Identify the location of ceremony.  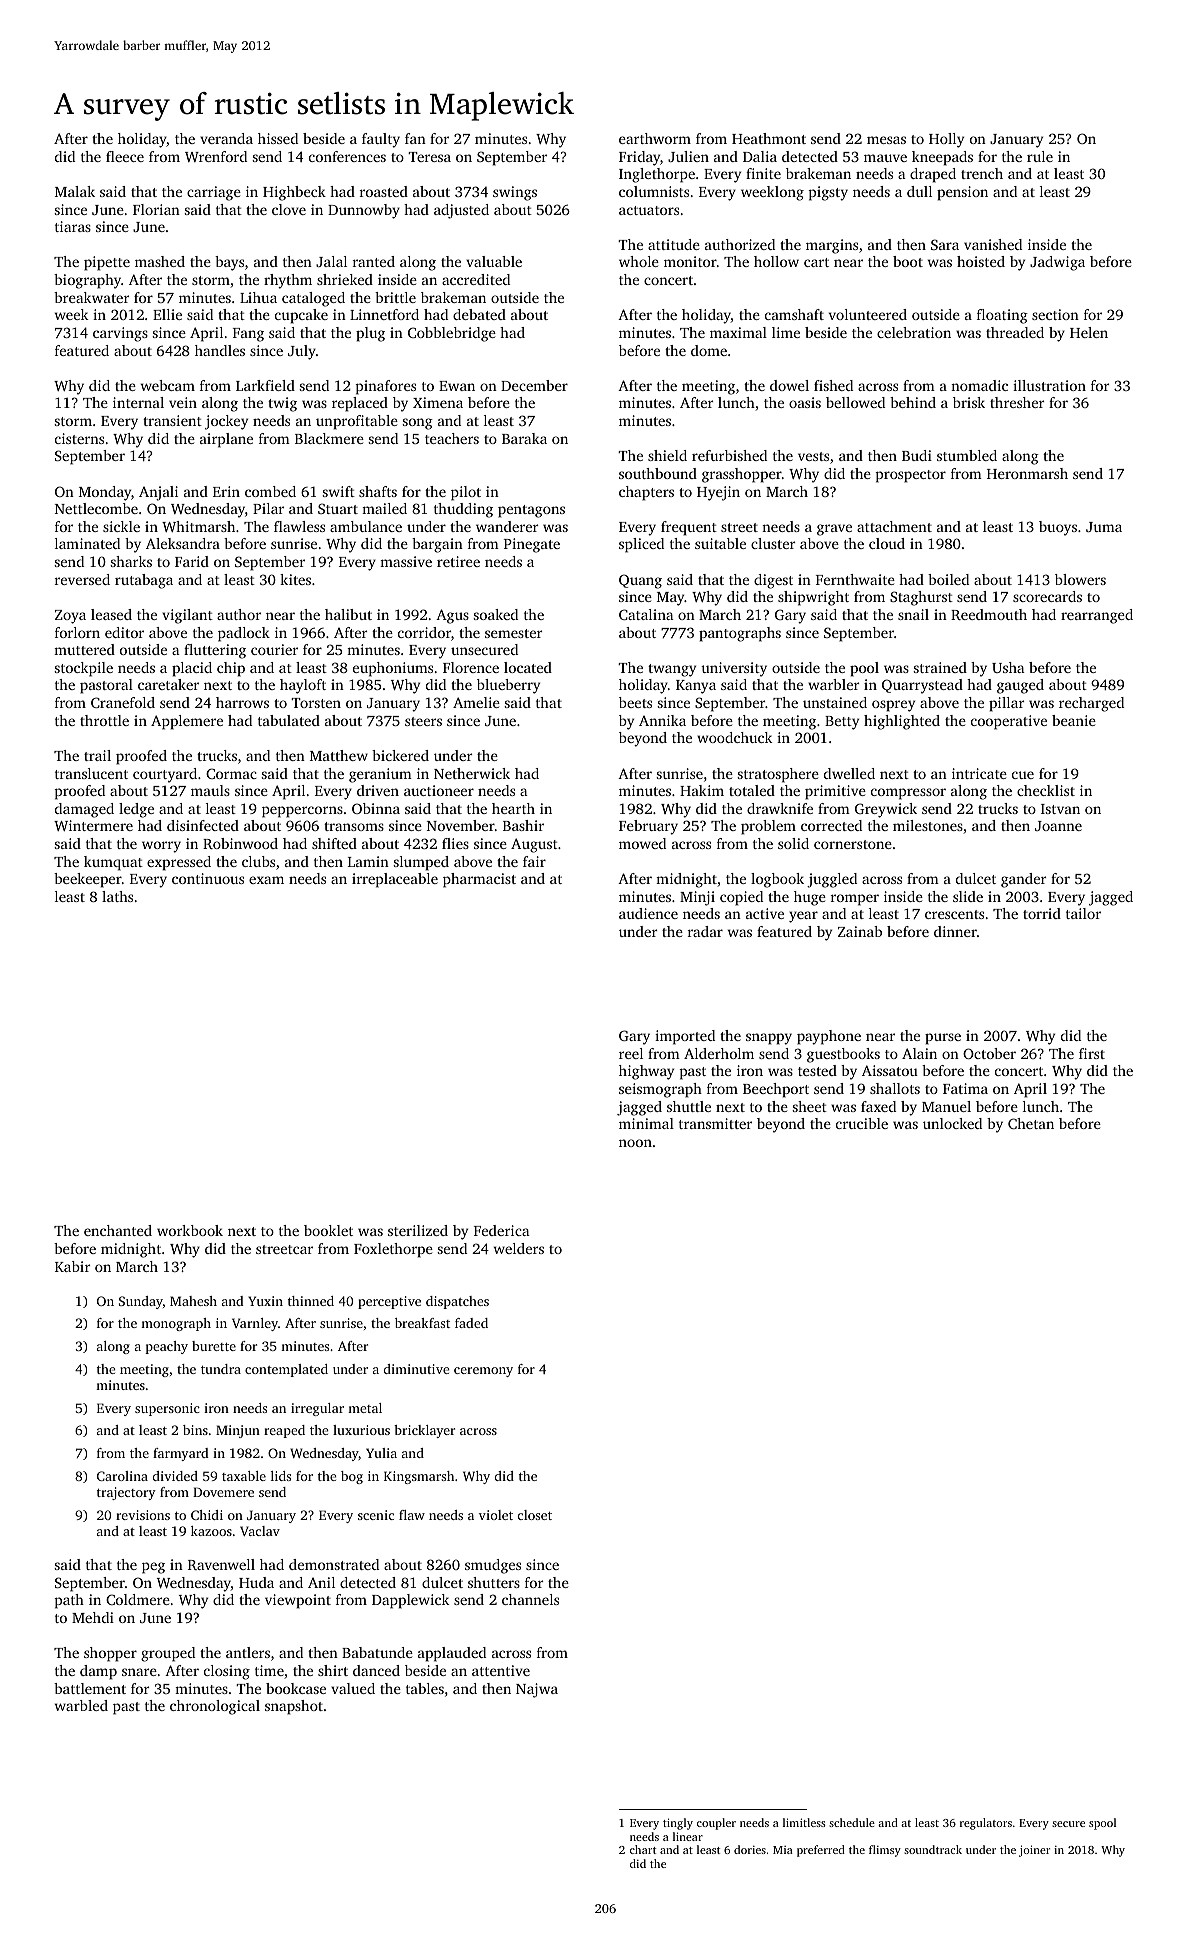
(483, 1372).
